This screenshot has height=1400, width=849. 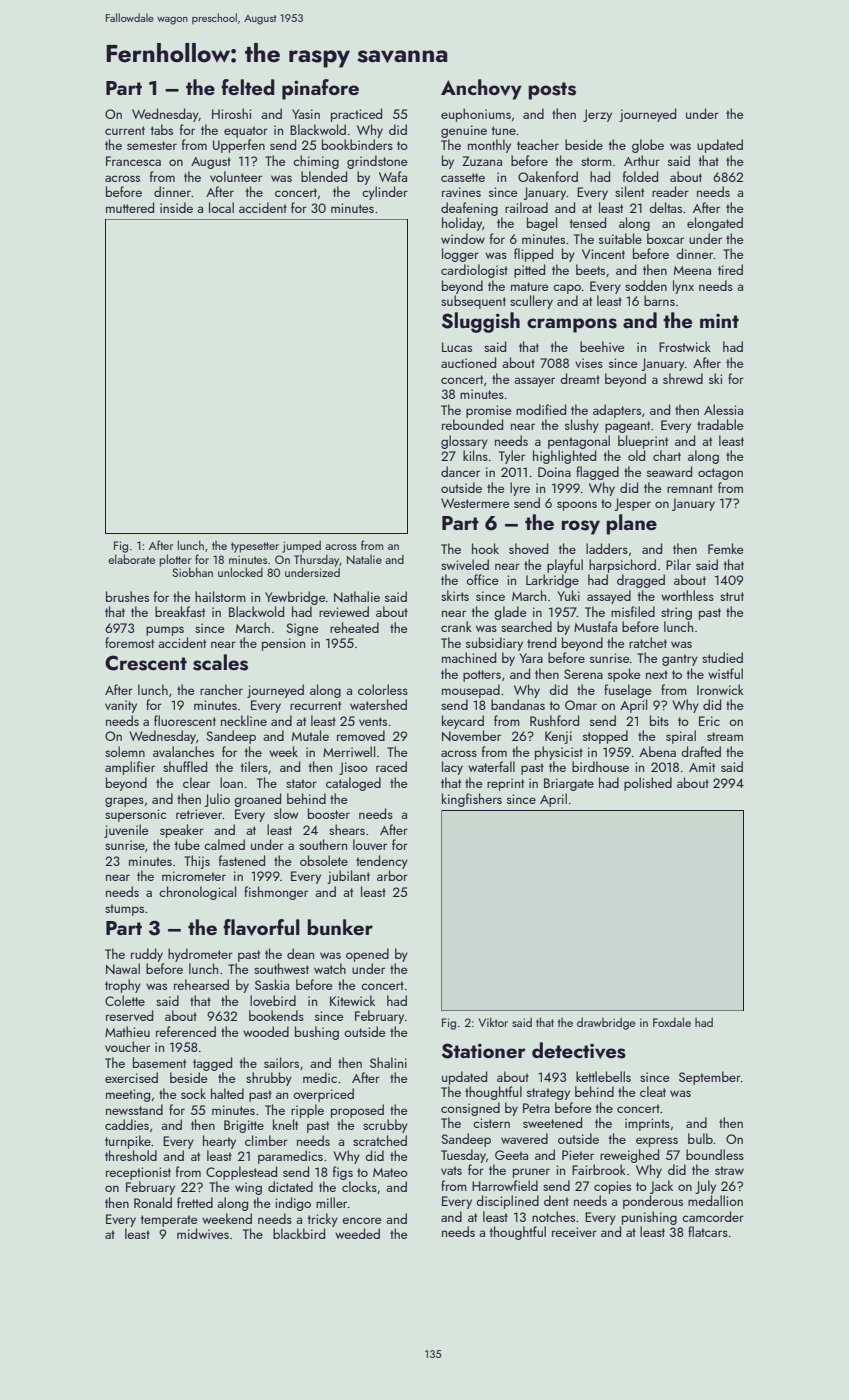 I want to click on kingfishers, so click(x=472, y=800).
